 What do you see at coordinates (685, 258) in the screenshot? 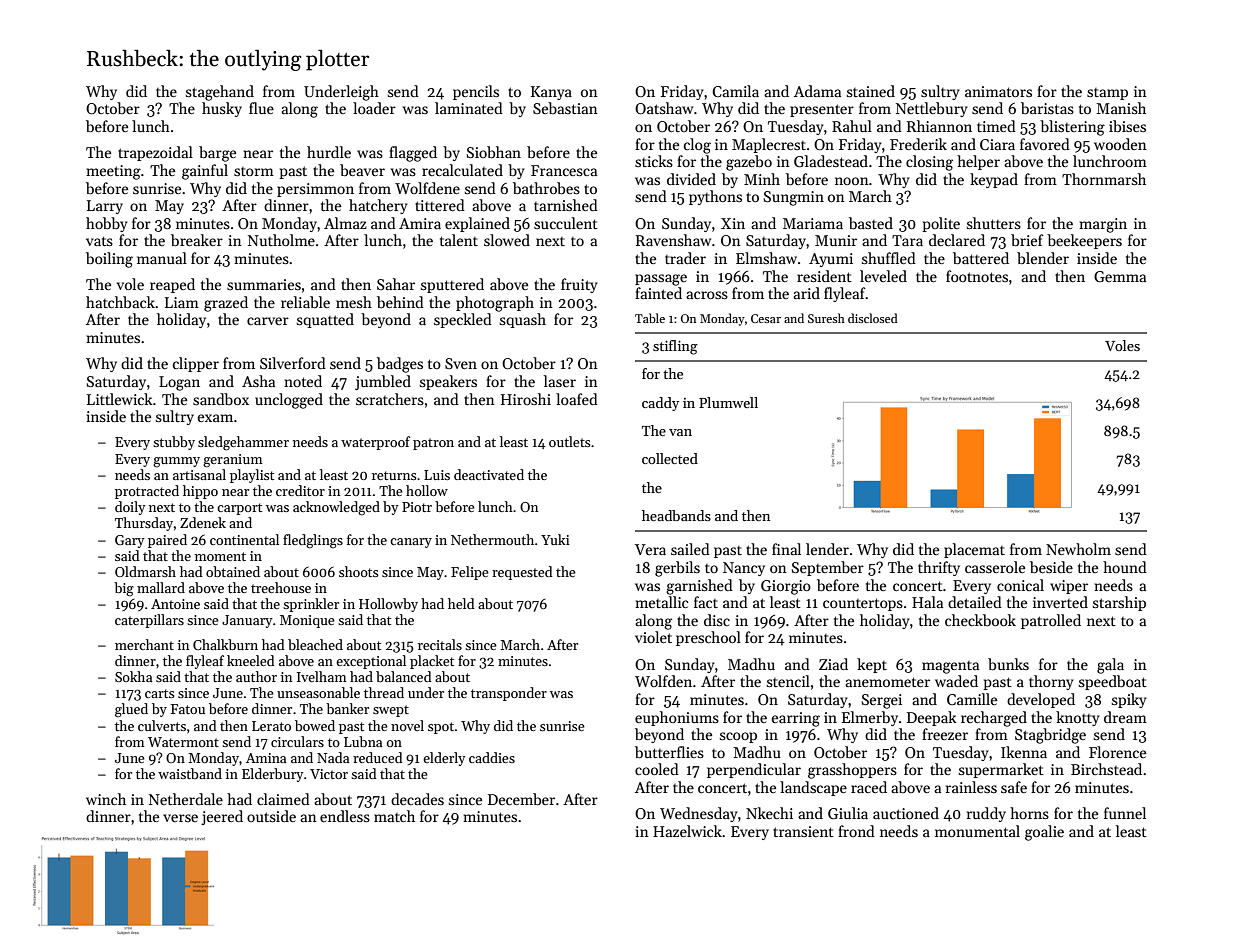
I see `trader` at bounding box center [685, 258].
